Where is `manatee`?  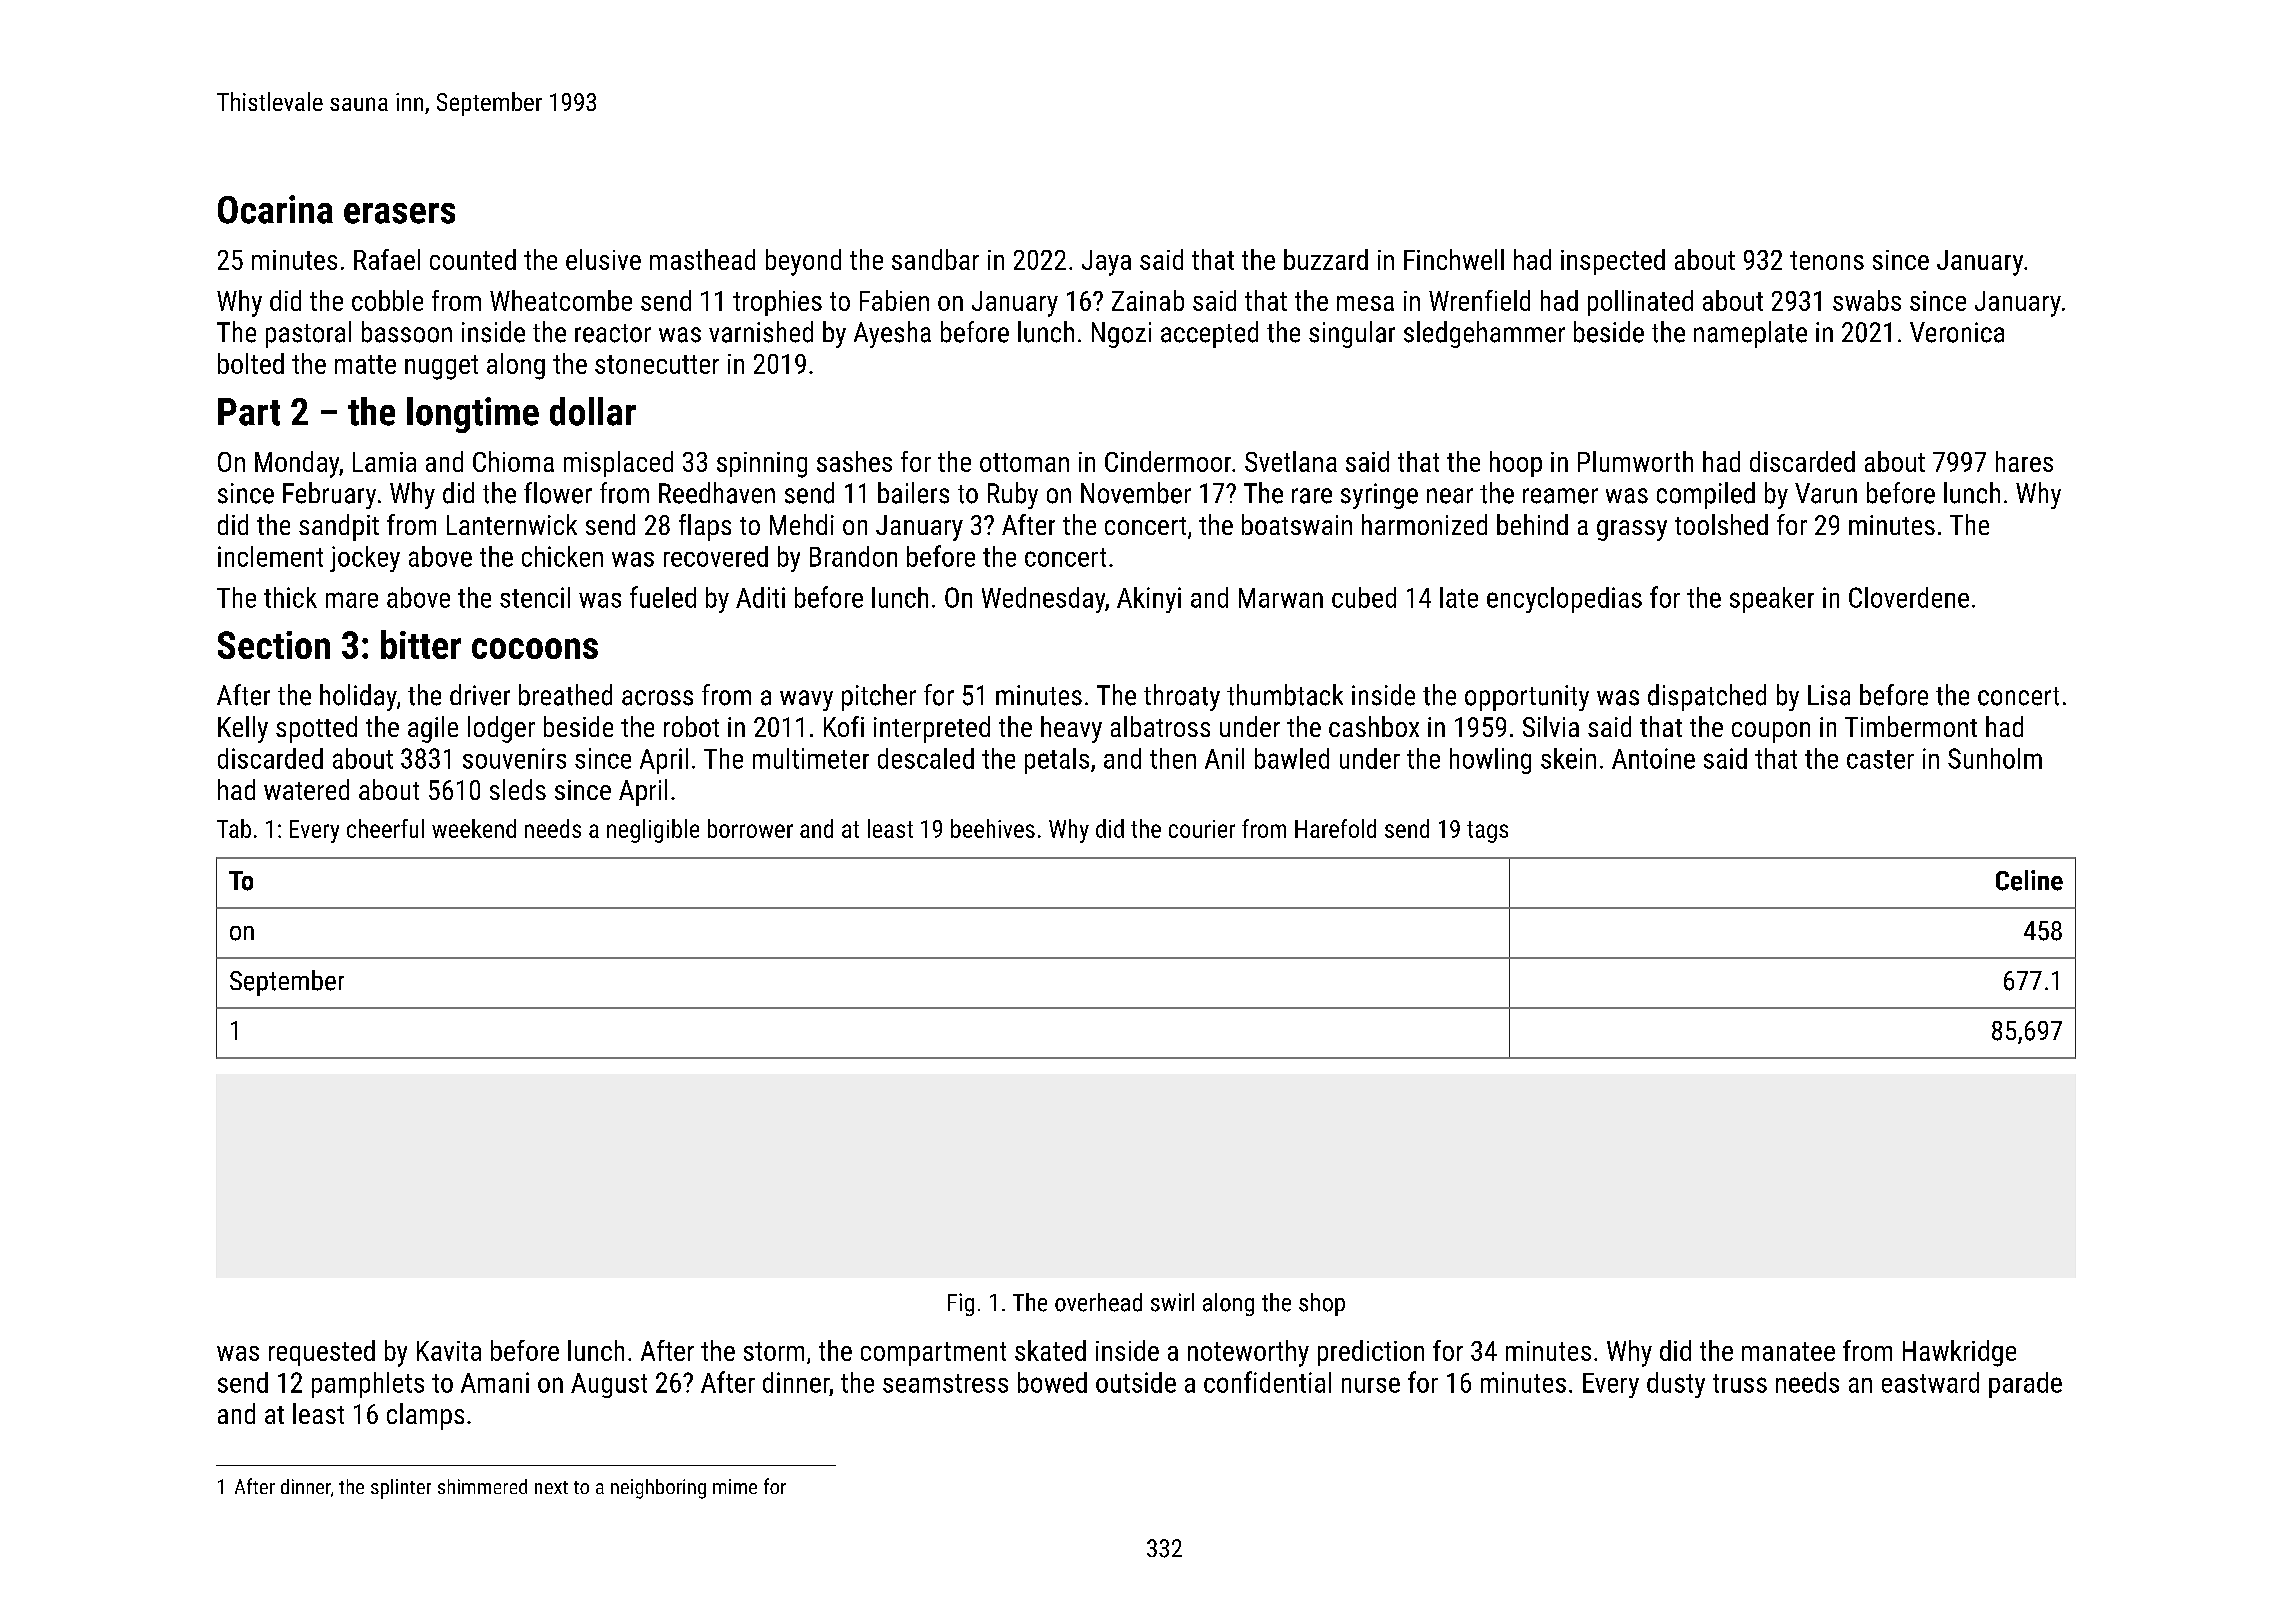
manatee is located at coordinates (1788, 1351).
